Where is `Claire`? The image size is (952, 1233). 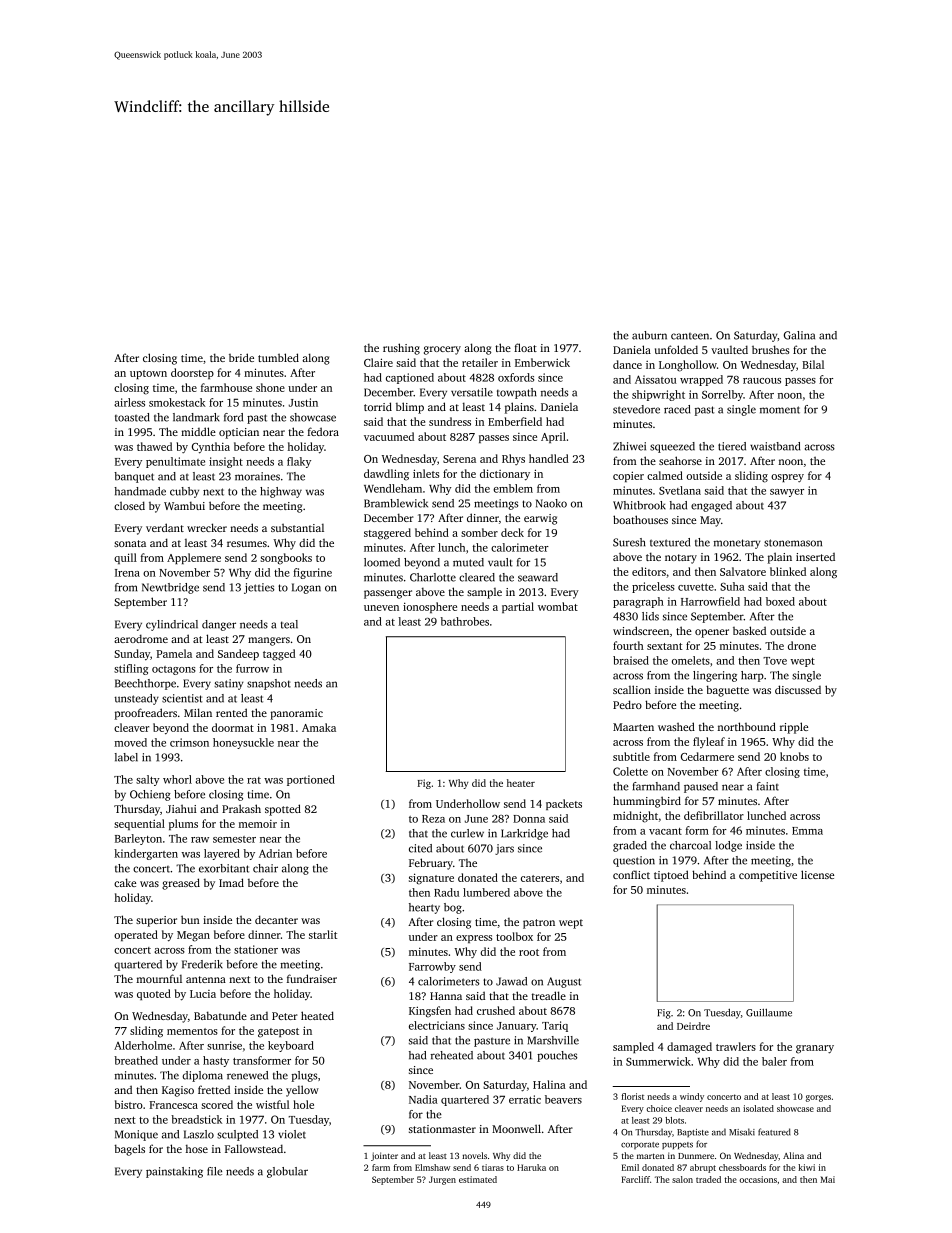 Claire is located at coordinates (378, 362).
